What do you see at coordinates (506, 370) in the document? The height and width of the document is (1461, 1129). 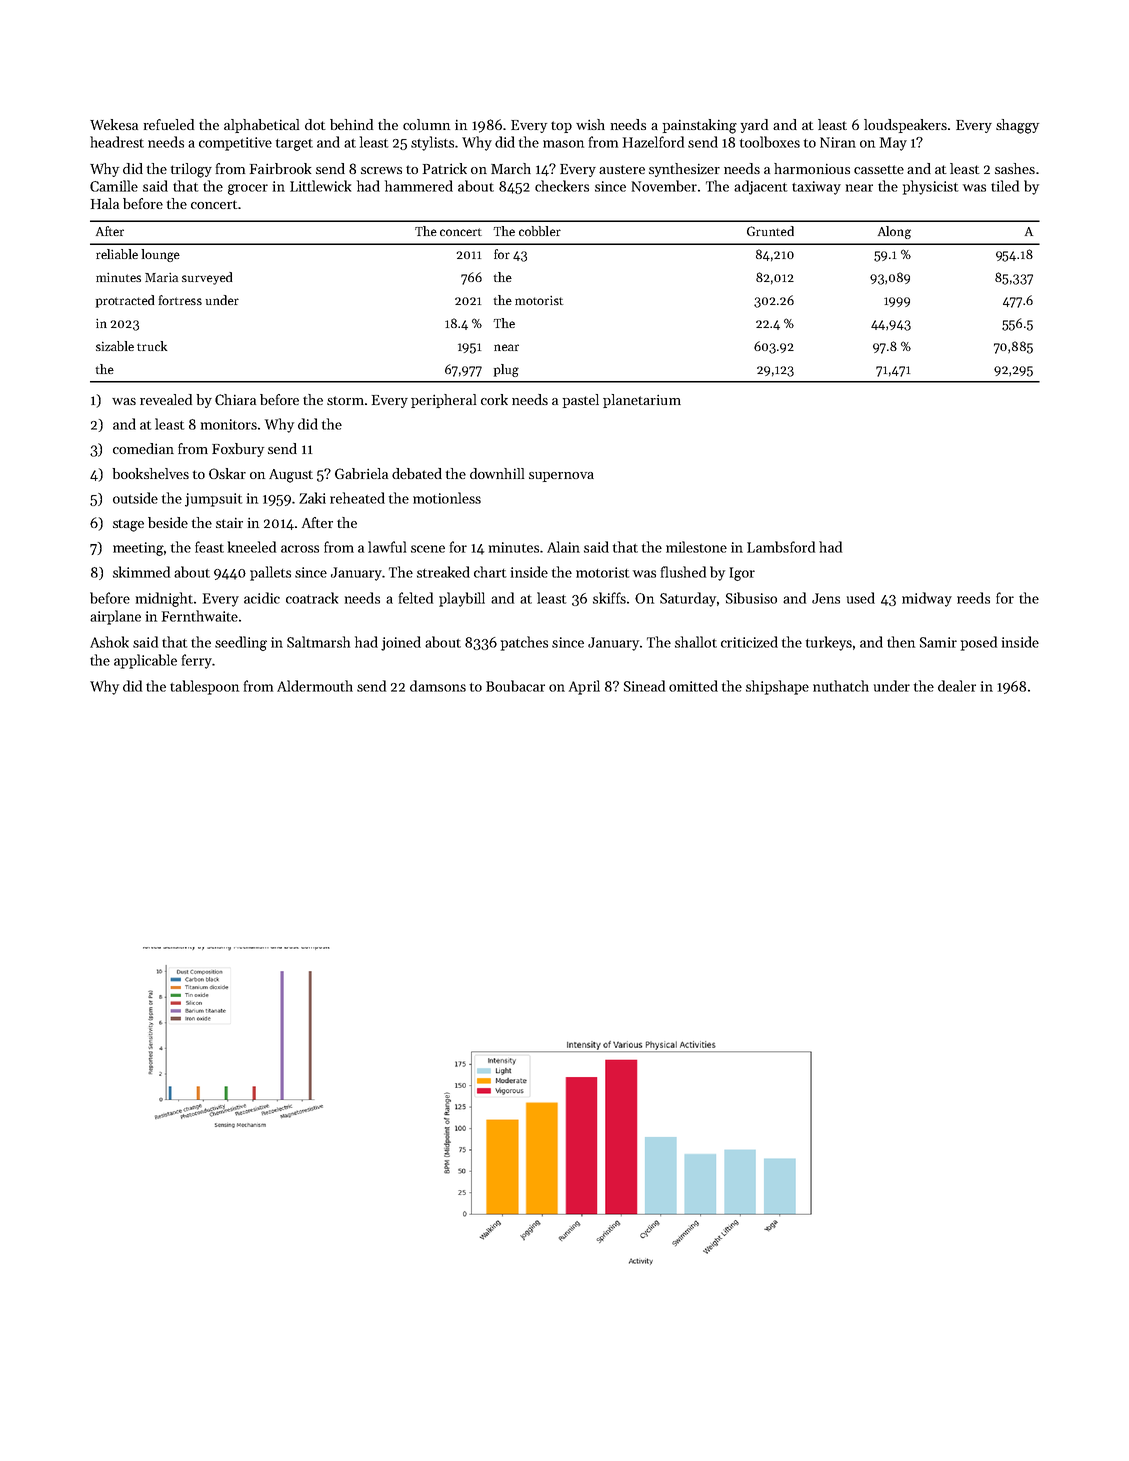 I see `plug` at bounding box center [506, 370].
